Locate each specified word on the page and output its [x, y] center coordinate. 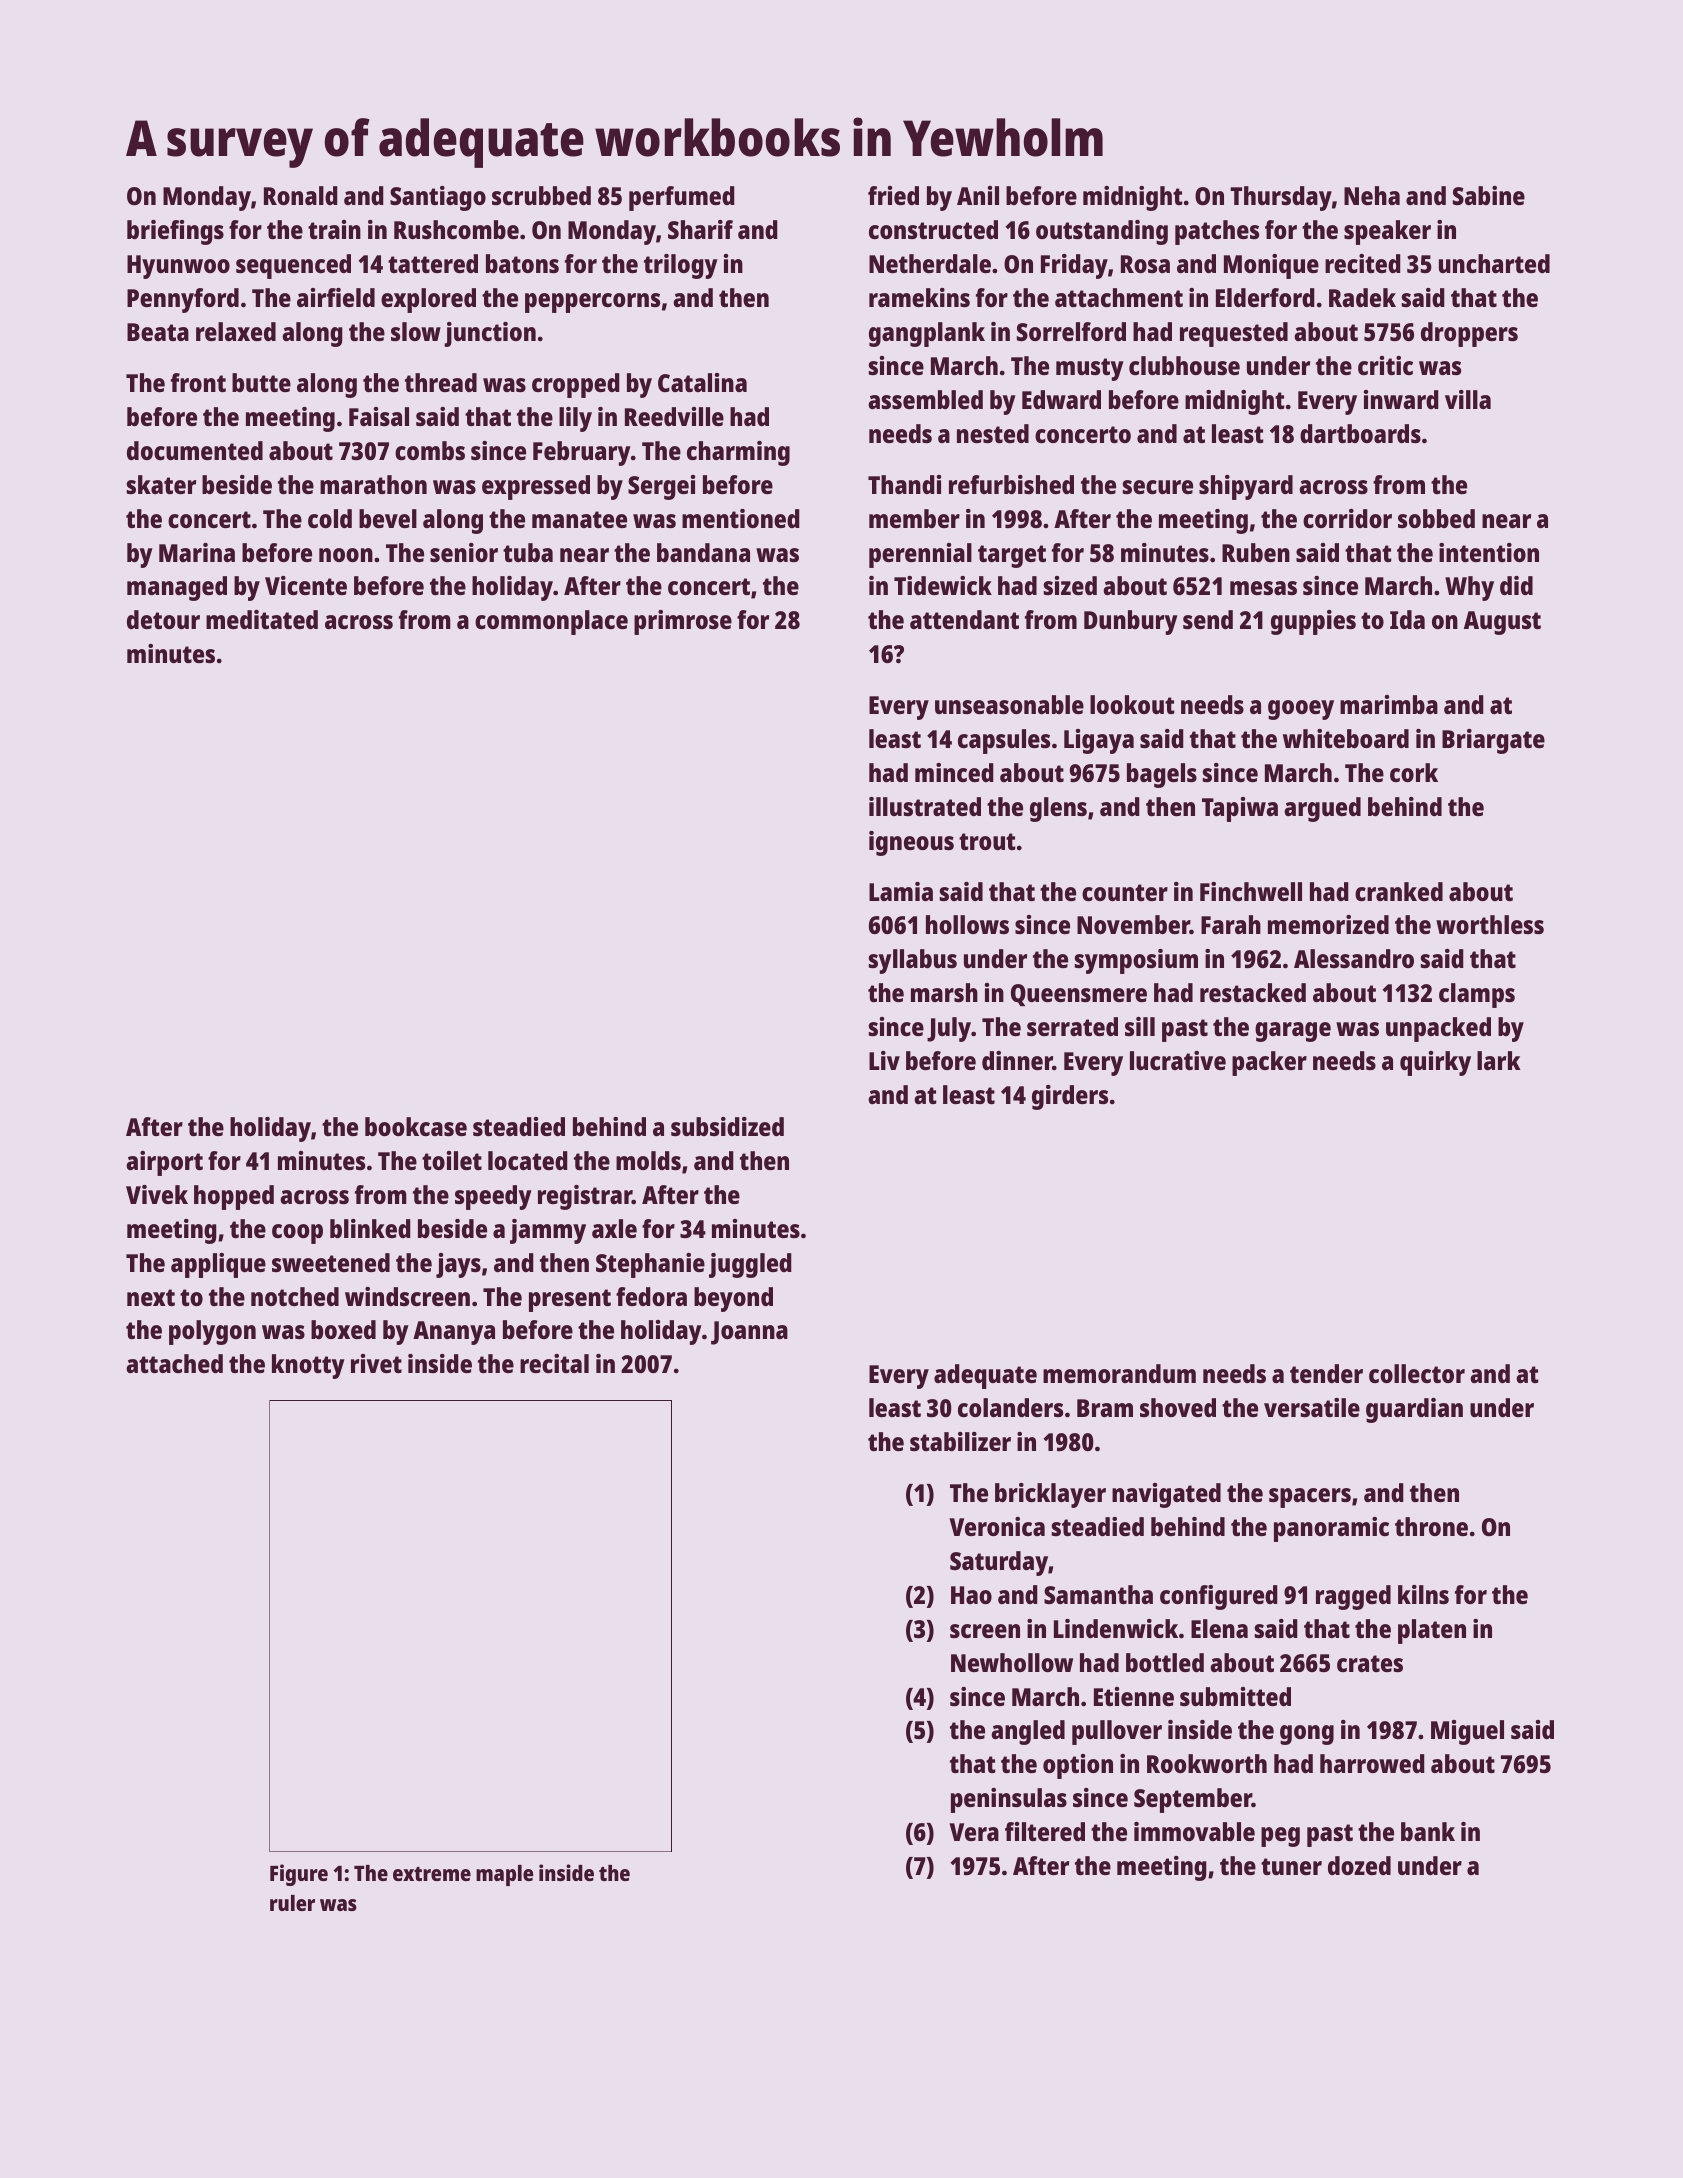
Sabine [1489, 195]
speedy [493, 1197]
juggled [750, 1265]
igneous [911, 843]
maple [504, 1875]
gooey [1301, 710]
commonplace [551, 622]
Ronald [301, 195]
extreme [432, 1874]
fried [893, 195]
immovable [1194, 1831]
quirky [1435, 1063]
